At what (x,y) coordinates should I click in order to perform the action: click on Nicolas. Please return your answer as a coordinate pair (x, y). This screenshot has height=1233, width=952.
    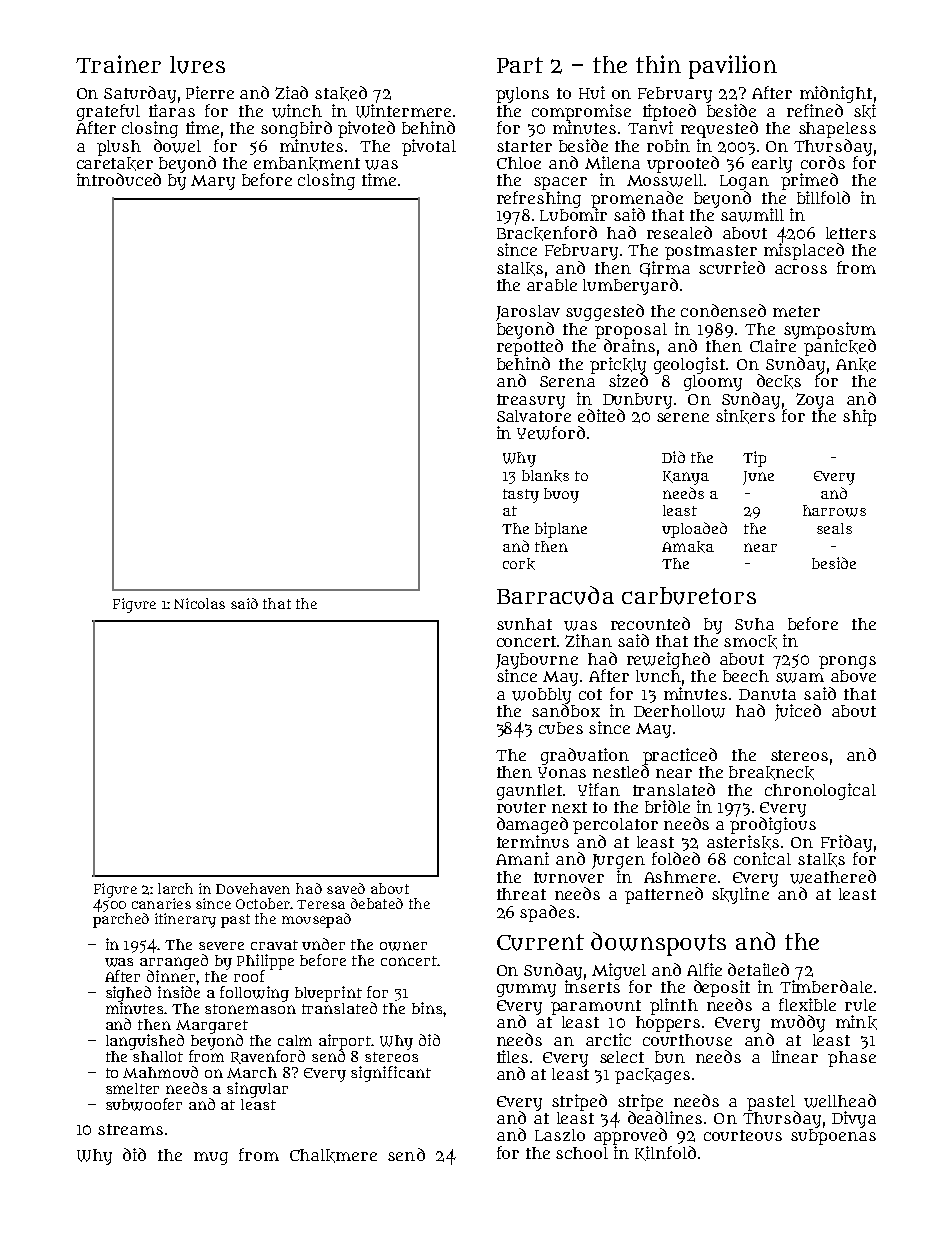
    Looking at the image, I should click on (199, 603).
